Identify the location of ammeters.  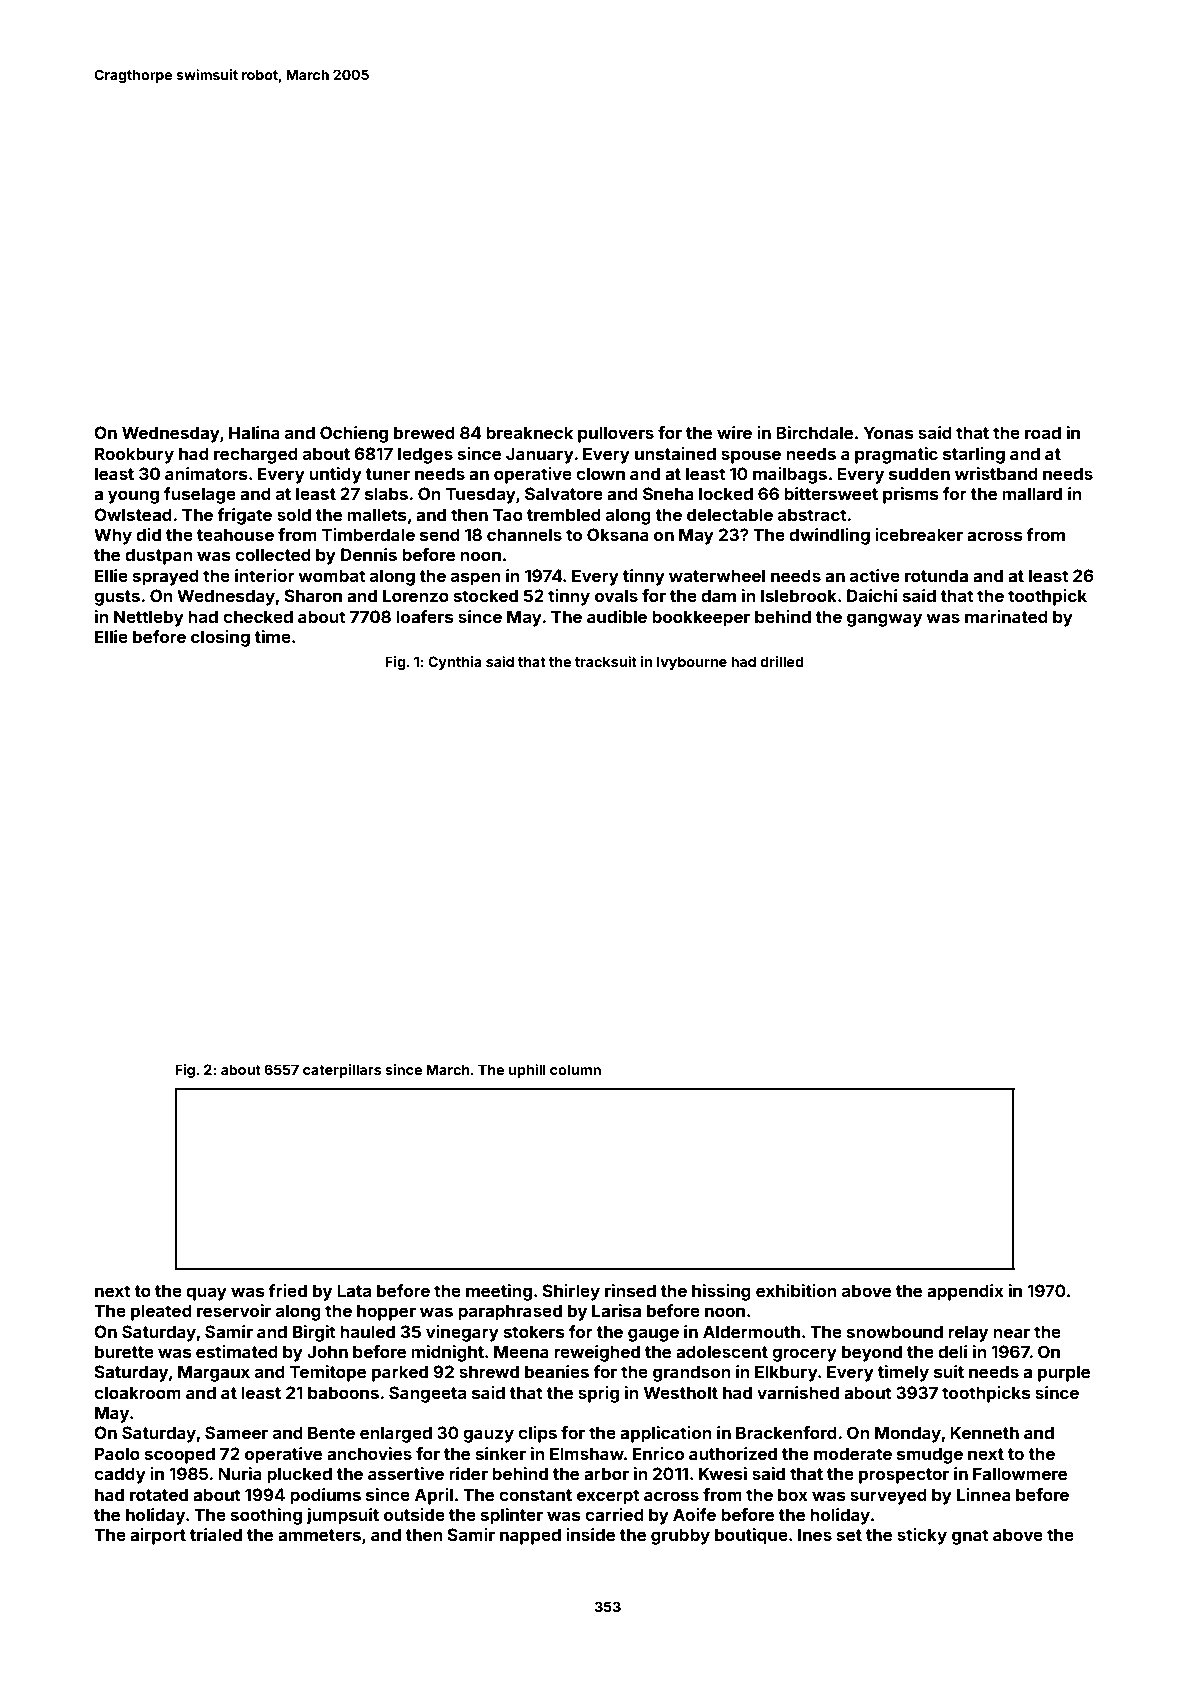
(319, 1535).
